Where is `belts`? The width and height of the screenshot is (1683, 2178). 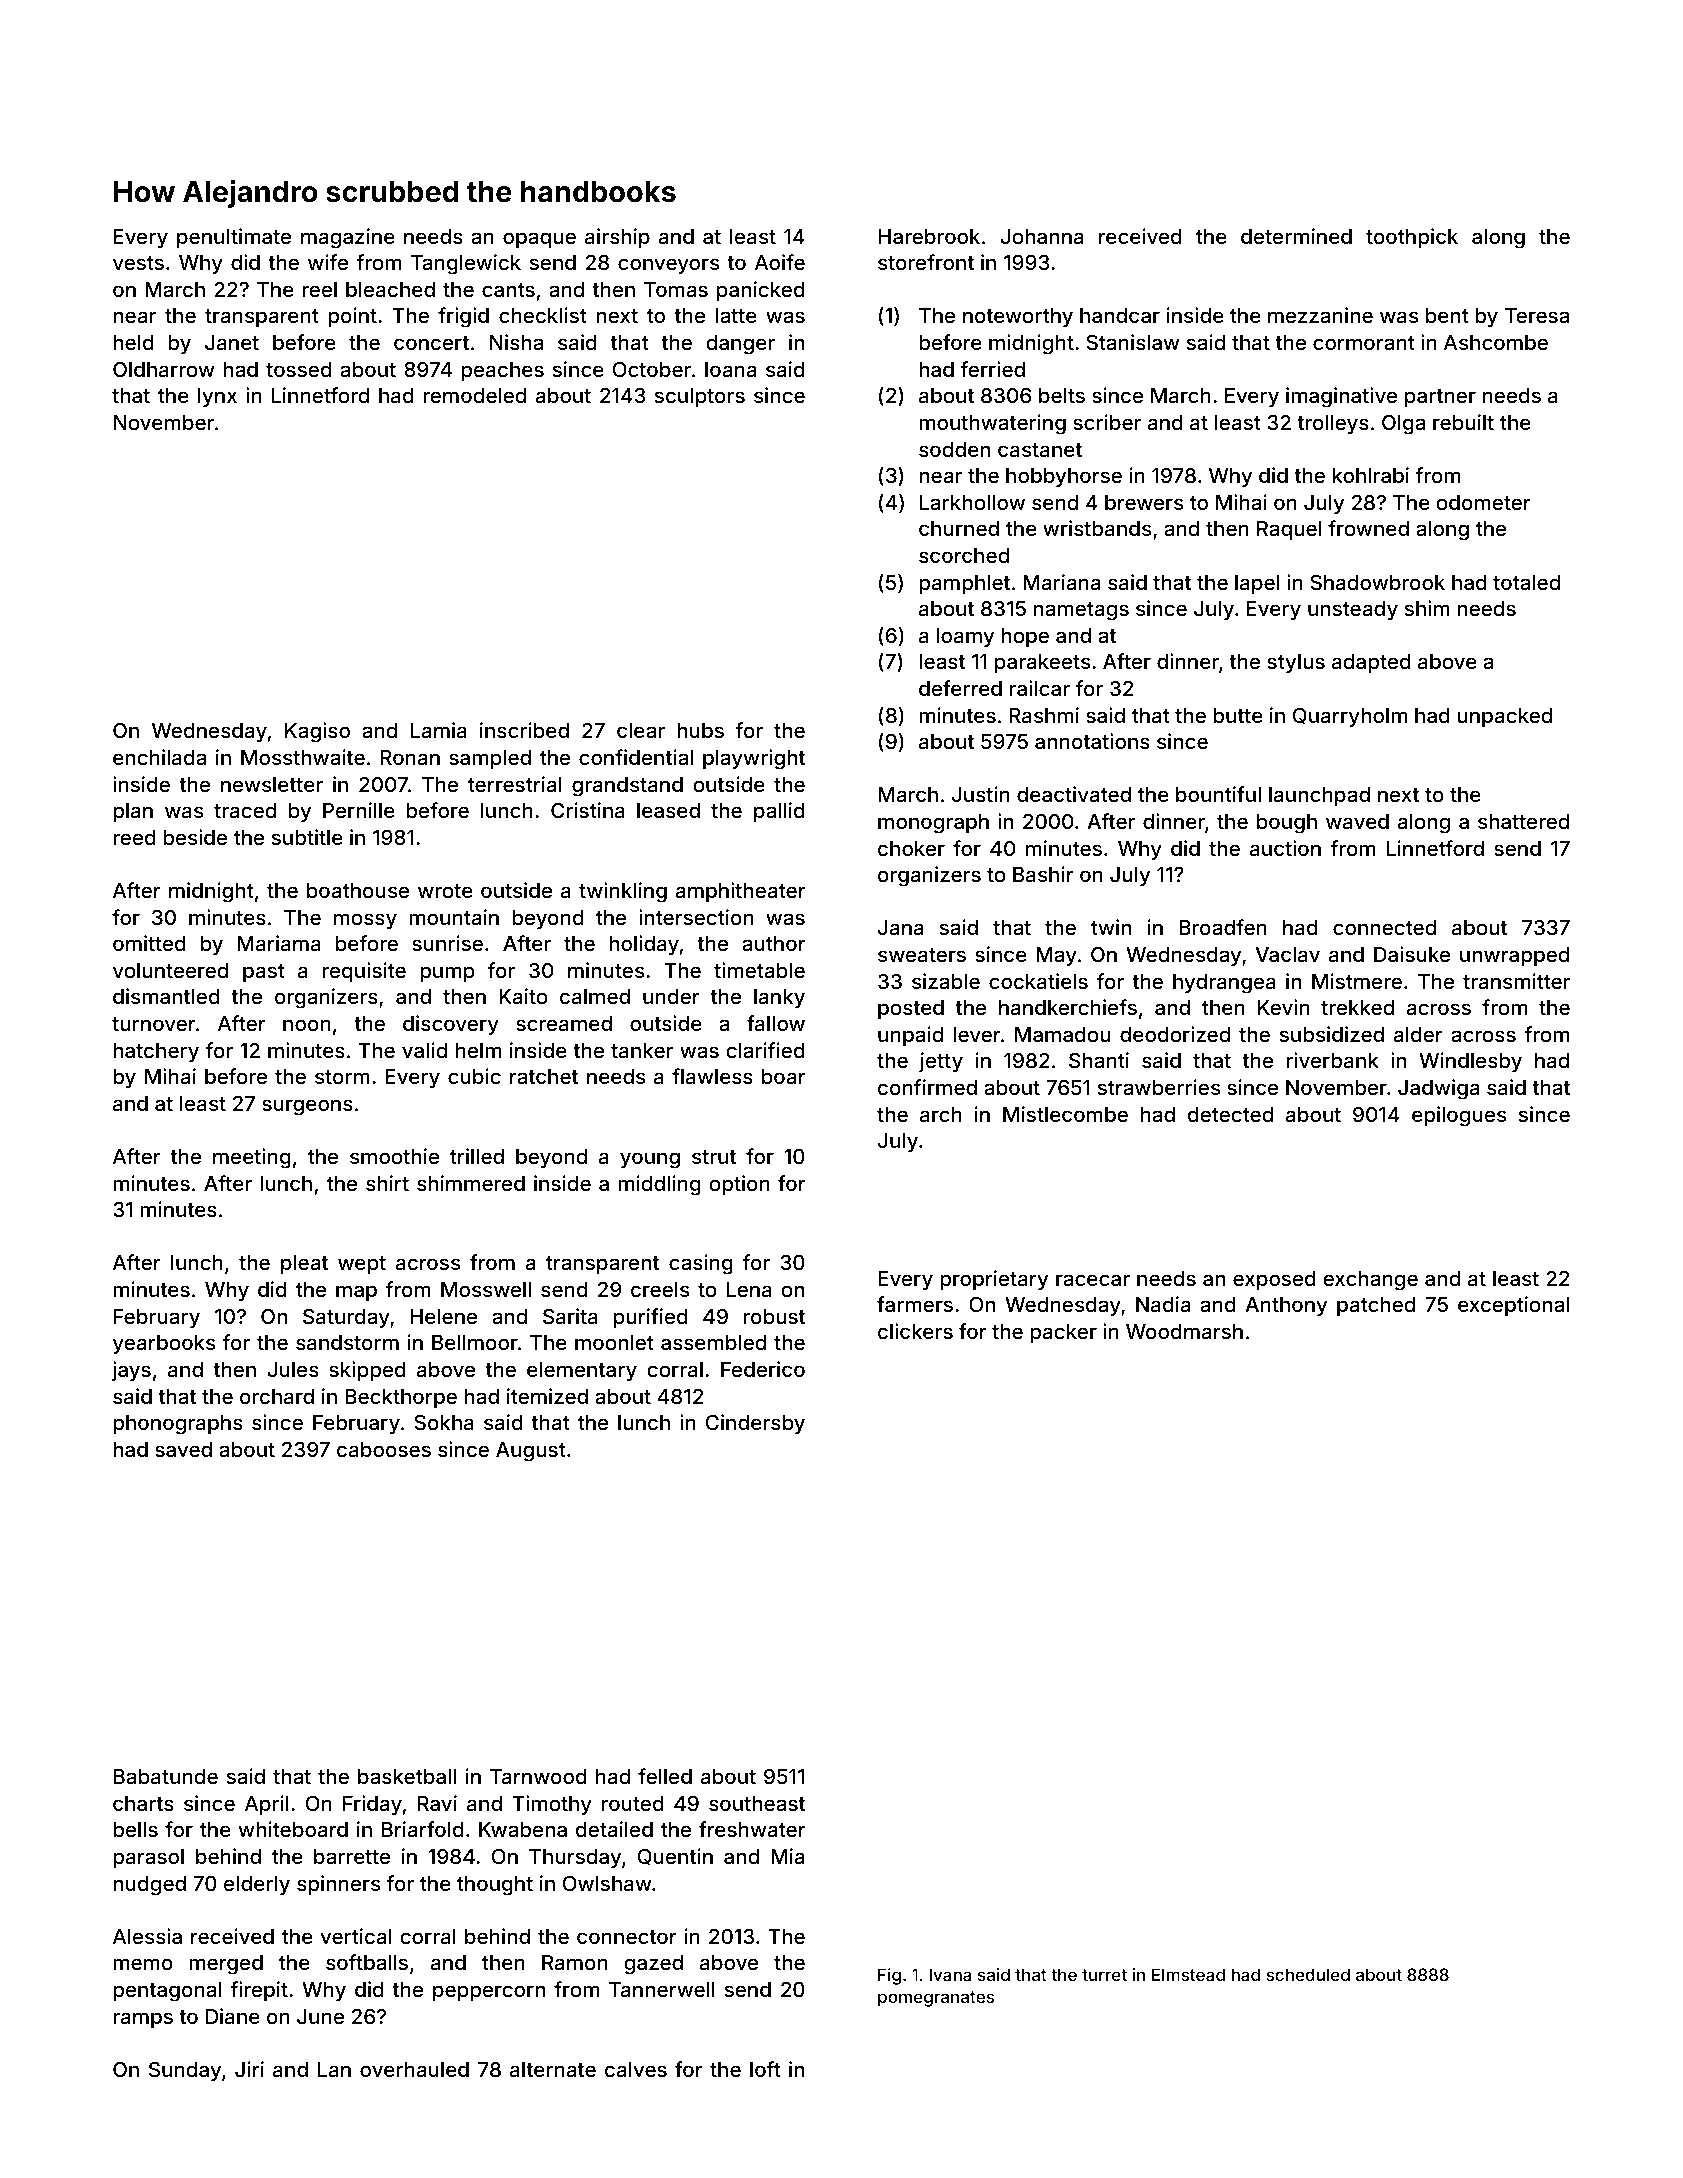
belts is located at coordinates (1062, 395).
